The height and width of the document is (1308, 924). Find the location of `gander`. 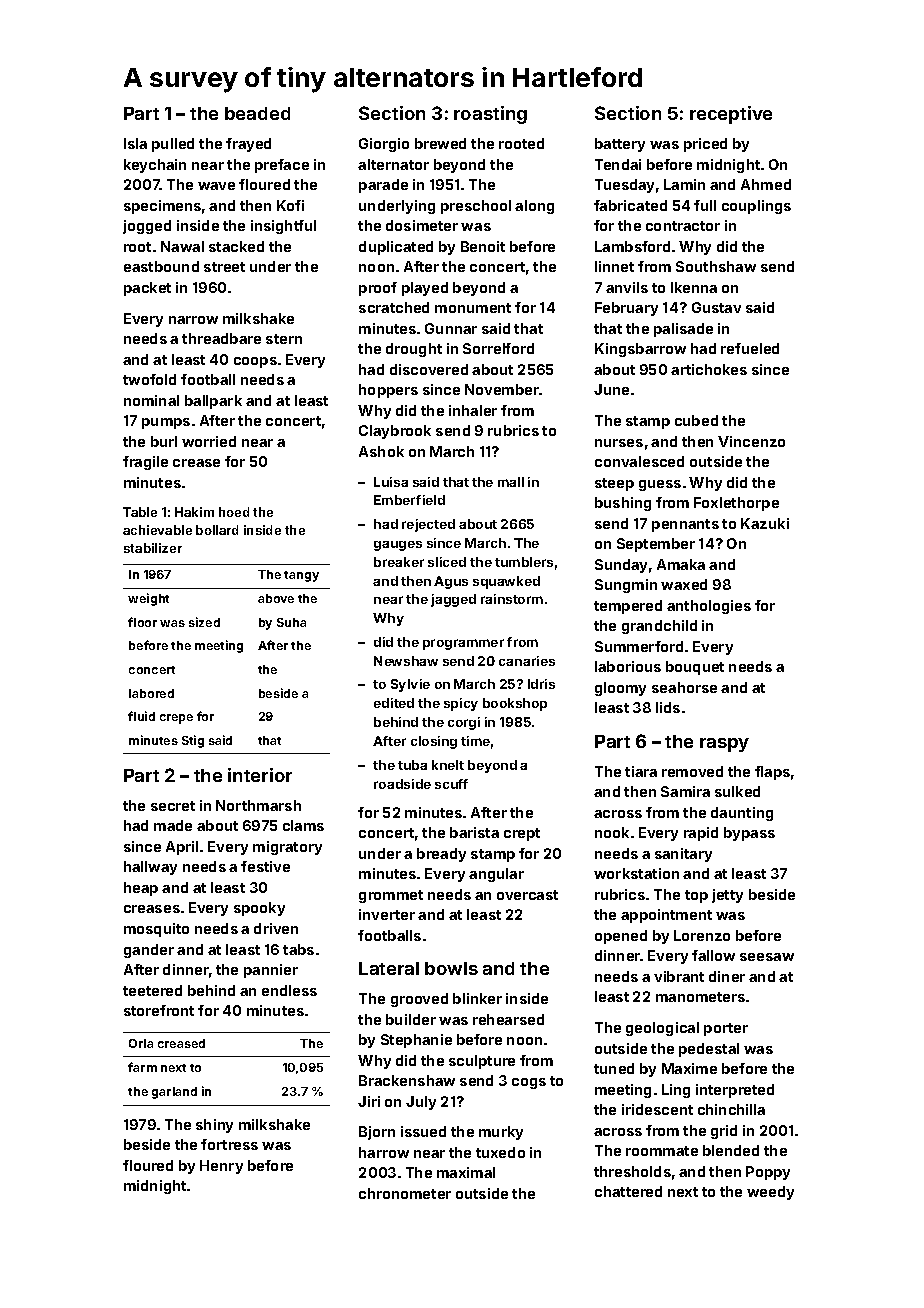

gander is located at coordinates (149, 951).
